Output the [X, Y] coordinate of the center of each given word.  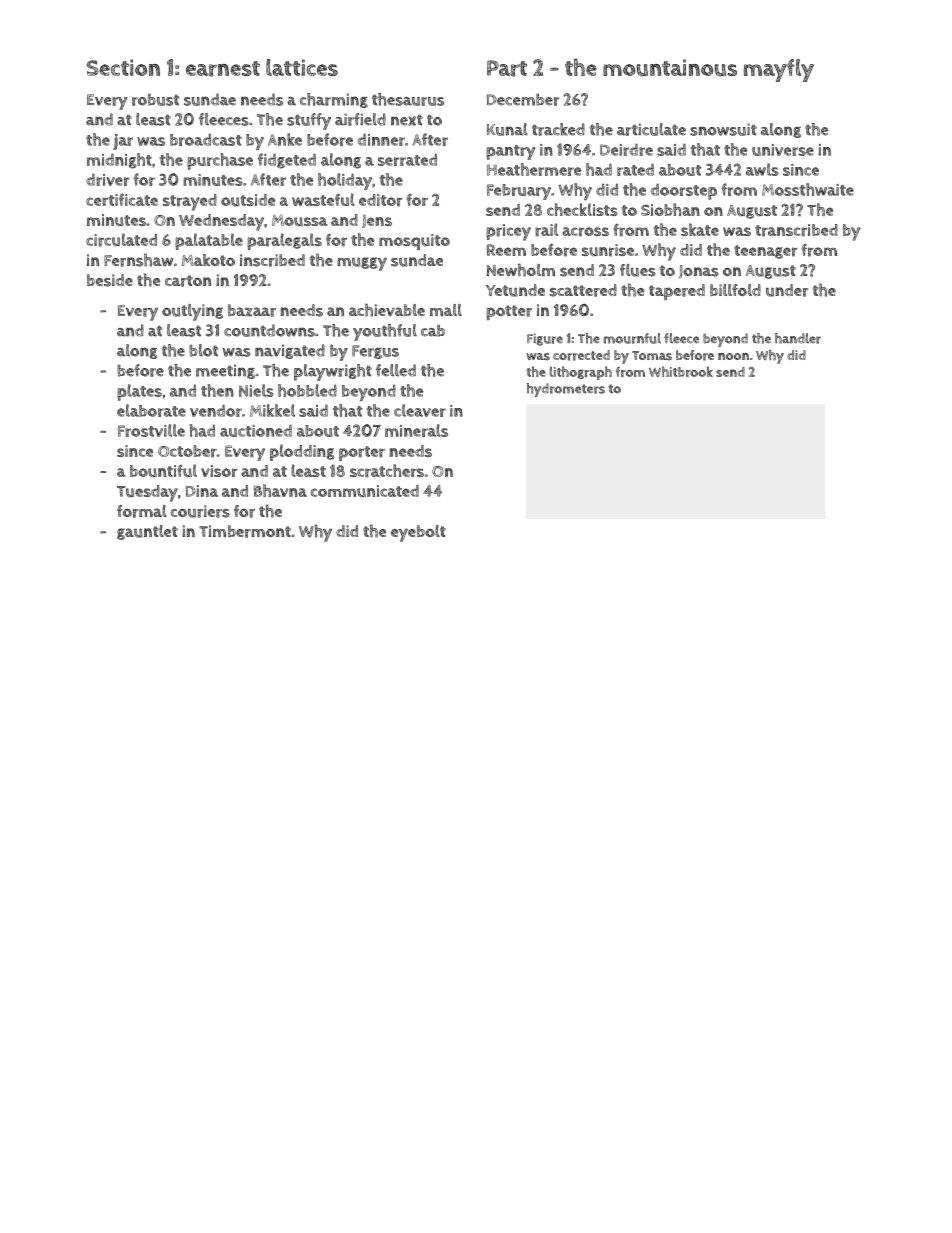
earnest [223, 69]
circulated [121, 240]
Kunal [507, 129]
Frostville [151, 430]
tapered [677, 292]
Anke [285, 139]
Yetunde [515, 290]
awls [762, 169]
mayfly [779, 70]
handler [798, 338]
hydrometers [566, 390]
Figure [545, 339]
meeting [225, 371]
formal [142, 511]
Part [507, 68]
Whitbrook [681, 371]
